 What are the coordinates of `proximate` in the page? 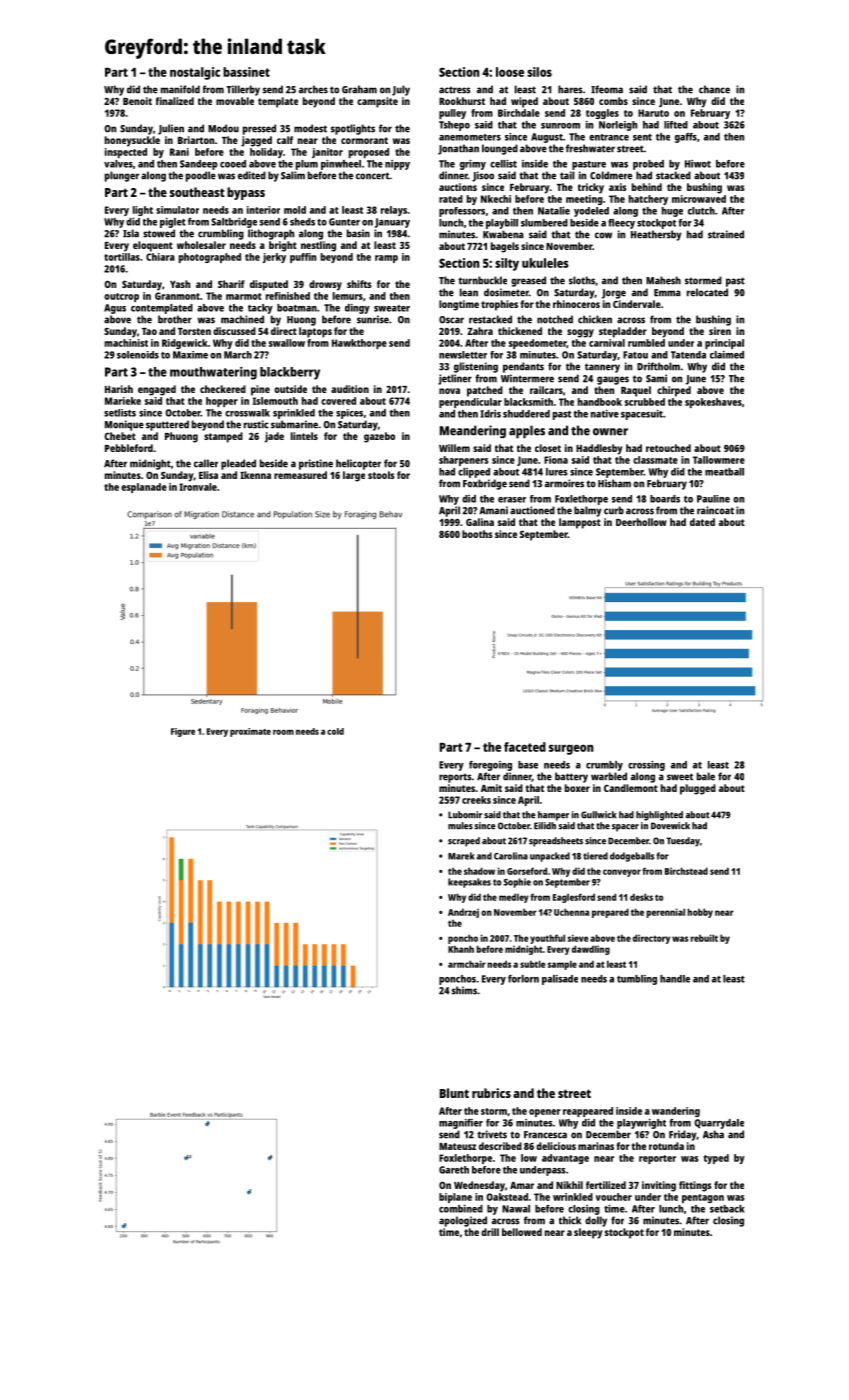 It's located at (250, 732).
